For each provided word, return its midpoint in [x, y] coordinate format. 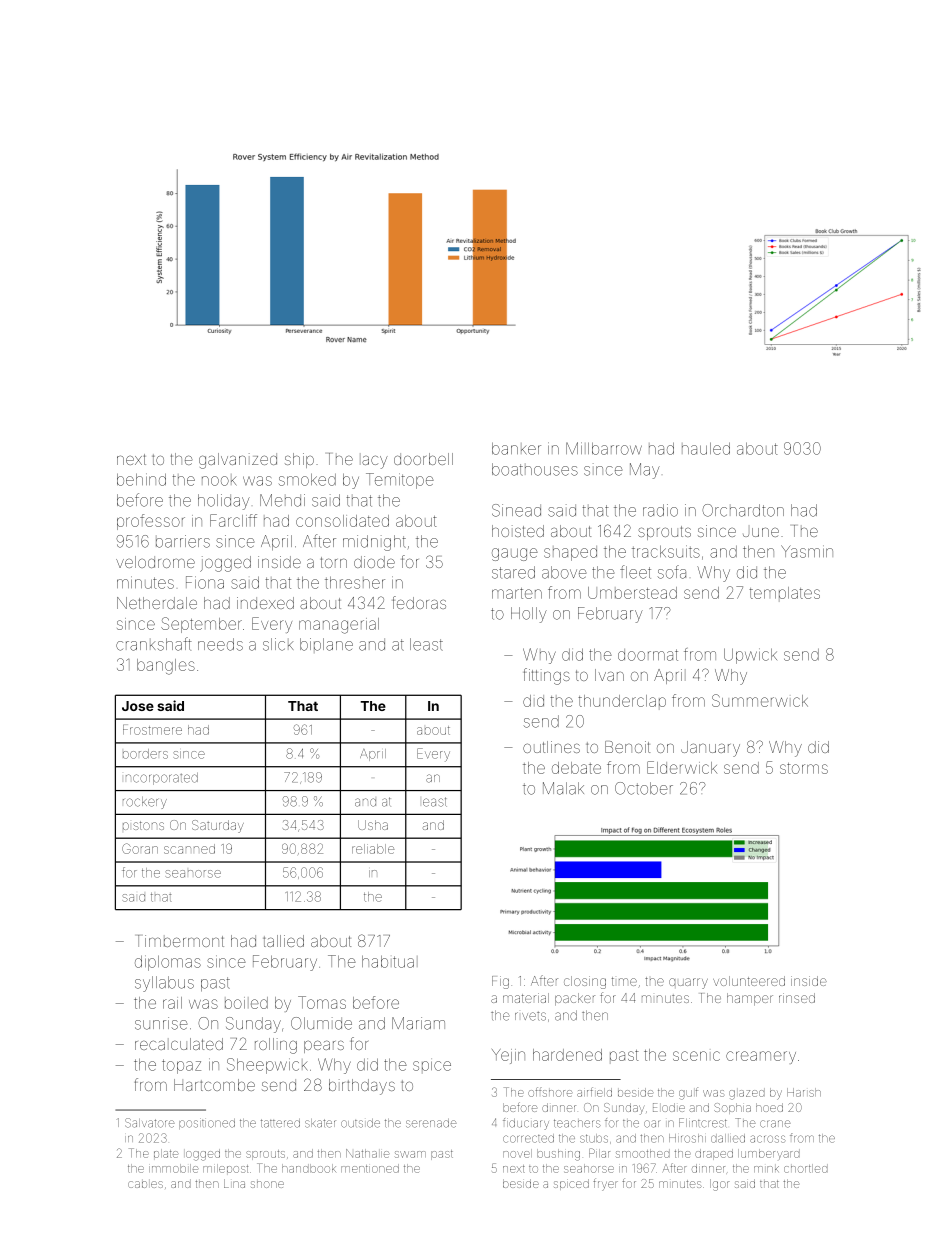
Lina [234, 1183]
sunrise [161, 1023]
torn [334, 562]
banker [516, 448]
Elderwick [682, 767]
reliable [373, 849]
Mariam [418, 1023]
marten [517, 593]
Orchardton [743, 510]
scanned [189, 849]
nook [219, 481]
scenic [696, 1056]
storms [804, 768]
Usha [373, 825]
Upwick [750, 656]
